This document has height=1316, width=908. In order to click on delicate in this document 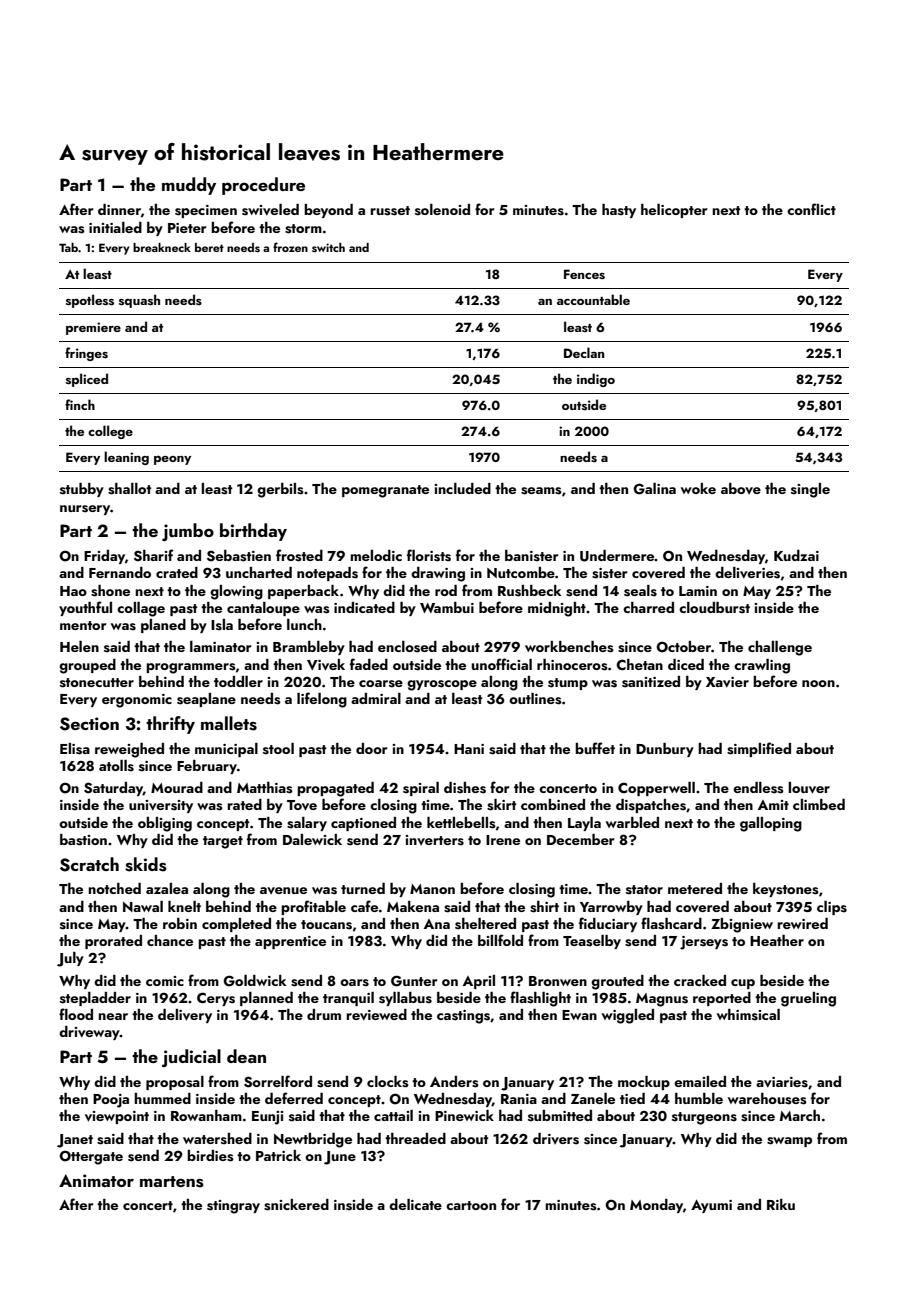, I will do `click(415, 1204)`.
